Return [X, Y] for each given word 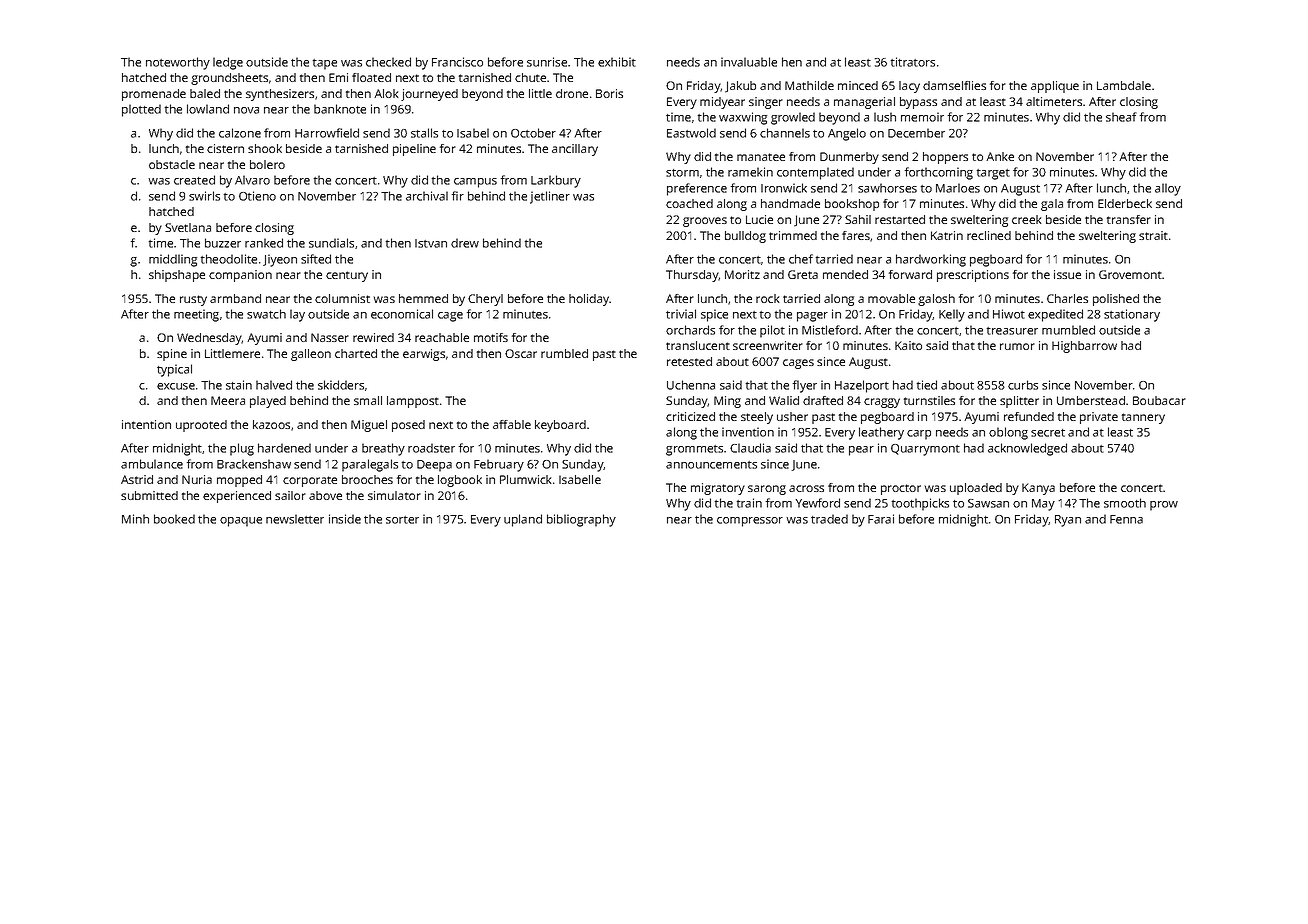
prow [1164, 506]
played [268, 402]
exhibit [617, 62]
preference [697, 189]
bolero [267, 164]
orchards [690, 330]
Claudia [750, 448]
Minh [135, 519]
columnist [342, 298]
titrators [913, 62]
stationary [1132, 315]
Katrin [947, 235]
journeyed [429, 95]
